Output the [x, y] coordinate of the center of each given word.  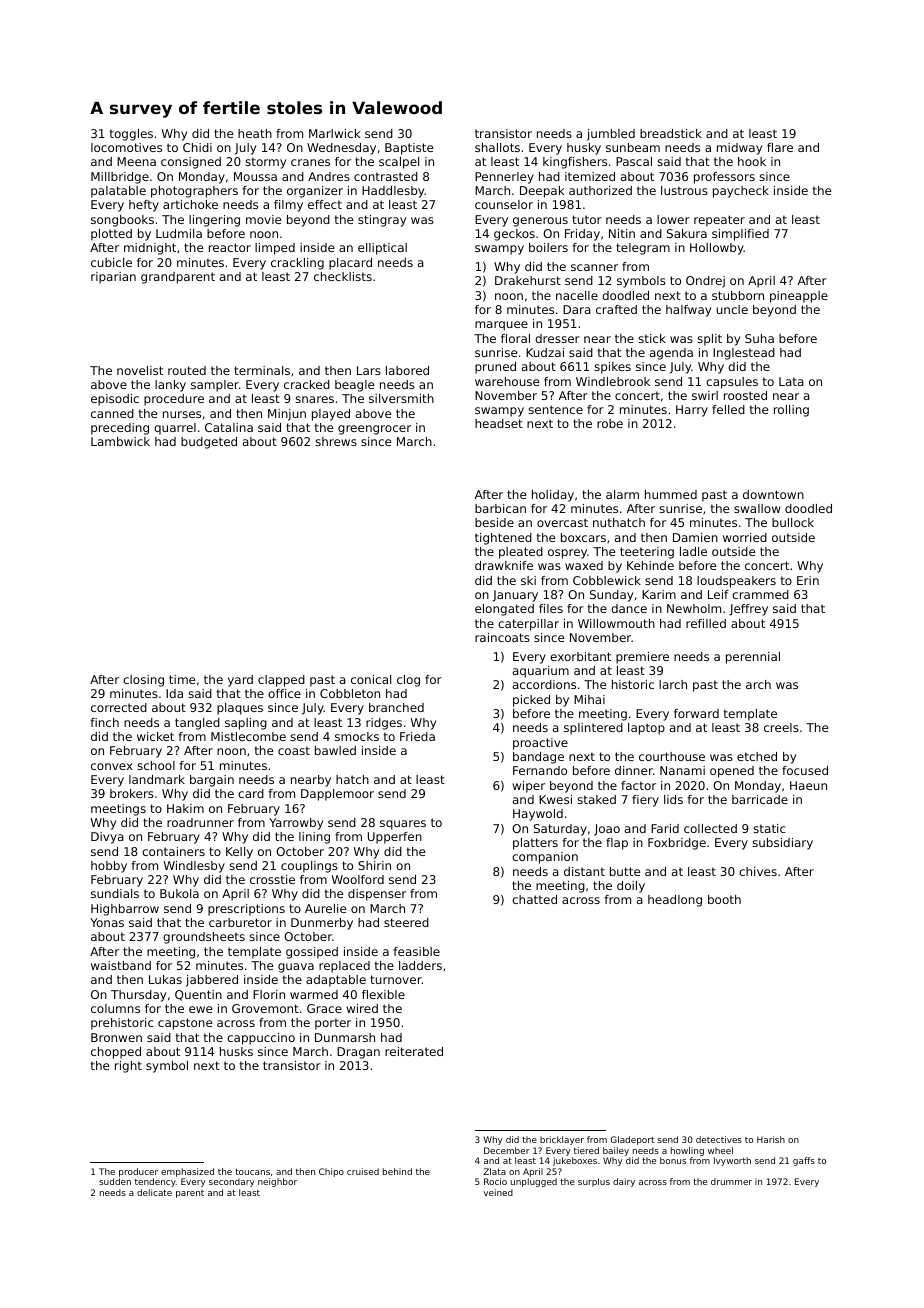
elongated [504, 610]
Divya [107, 838]
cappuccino [261, 1039]
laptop [646, 729]
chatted [534, 899]
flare [780, 147]
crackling [297, 264]
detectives [719, 1139]
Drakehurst [528, 280]
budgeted [209, 443]
